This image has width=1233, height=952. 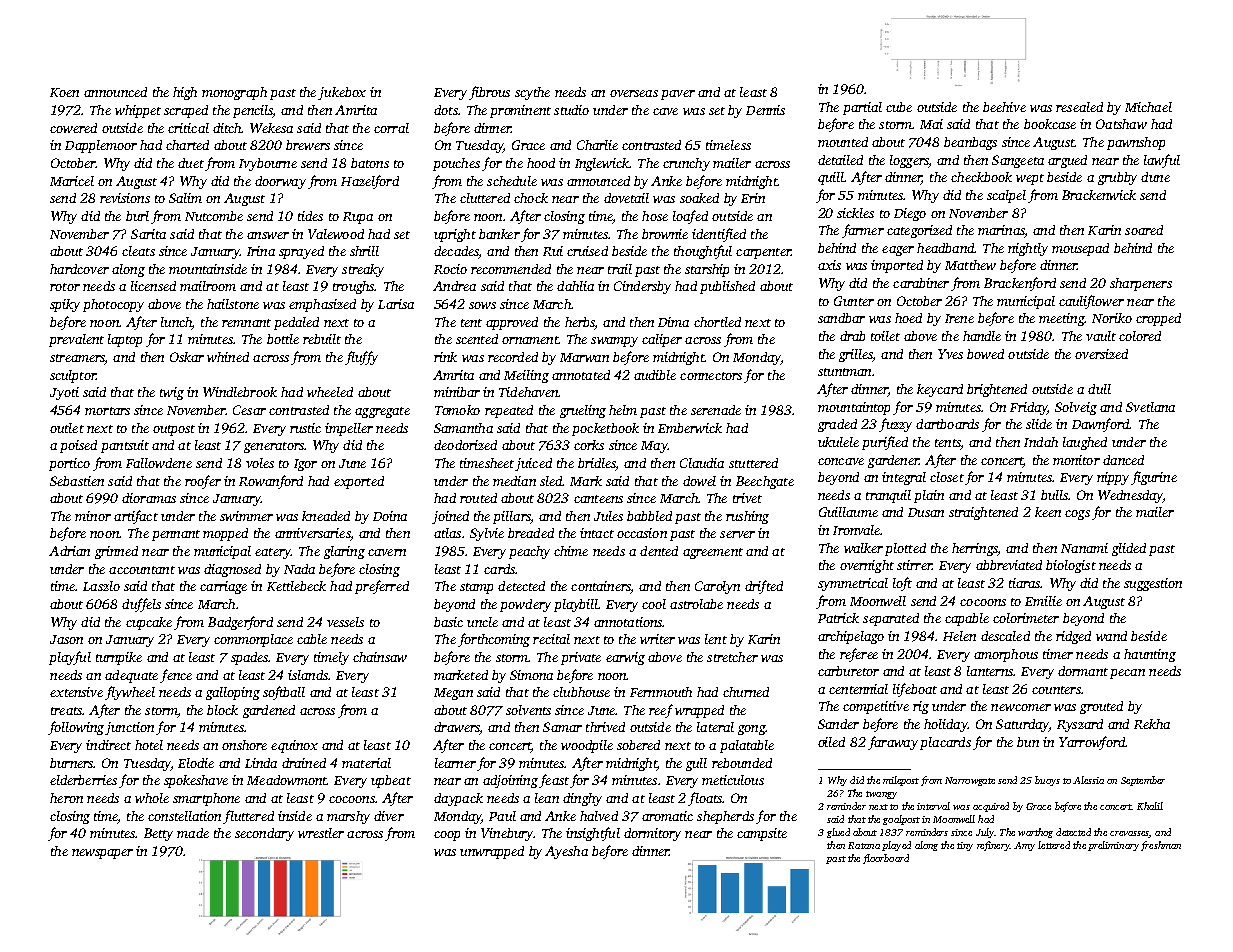 I want to click on playful, so click(x=70, y=658).
